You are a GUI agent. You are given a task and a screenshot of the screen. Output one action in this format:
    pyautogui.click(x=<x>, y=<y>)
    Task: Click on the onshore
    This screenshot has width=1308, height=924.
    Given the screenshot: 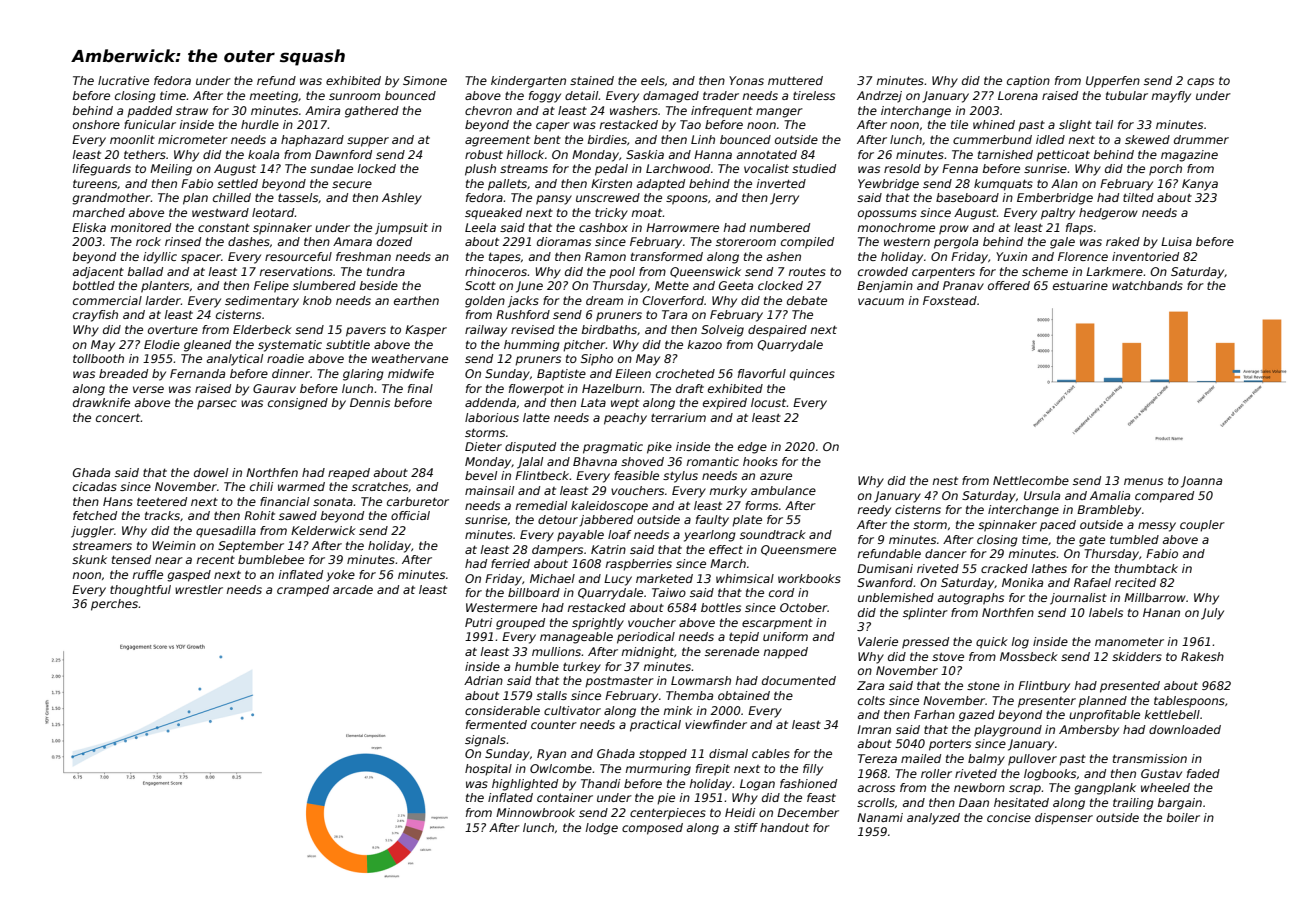 What is the action you would take?
    pyautogui.click(x=96, y=124)
